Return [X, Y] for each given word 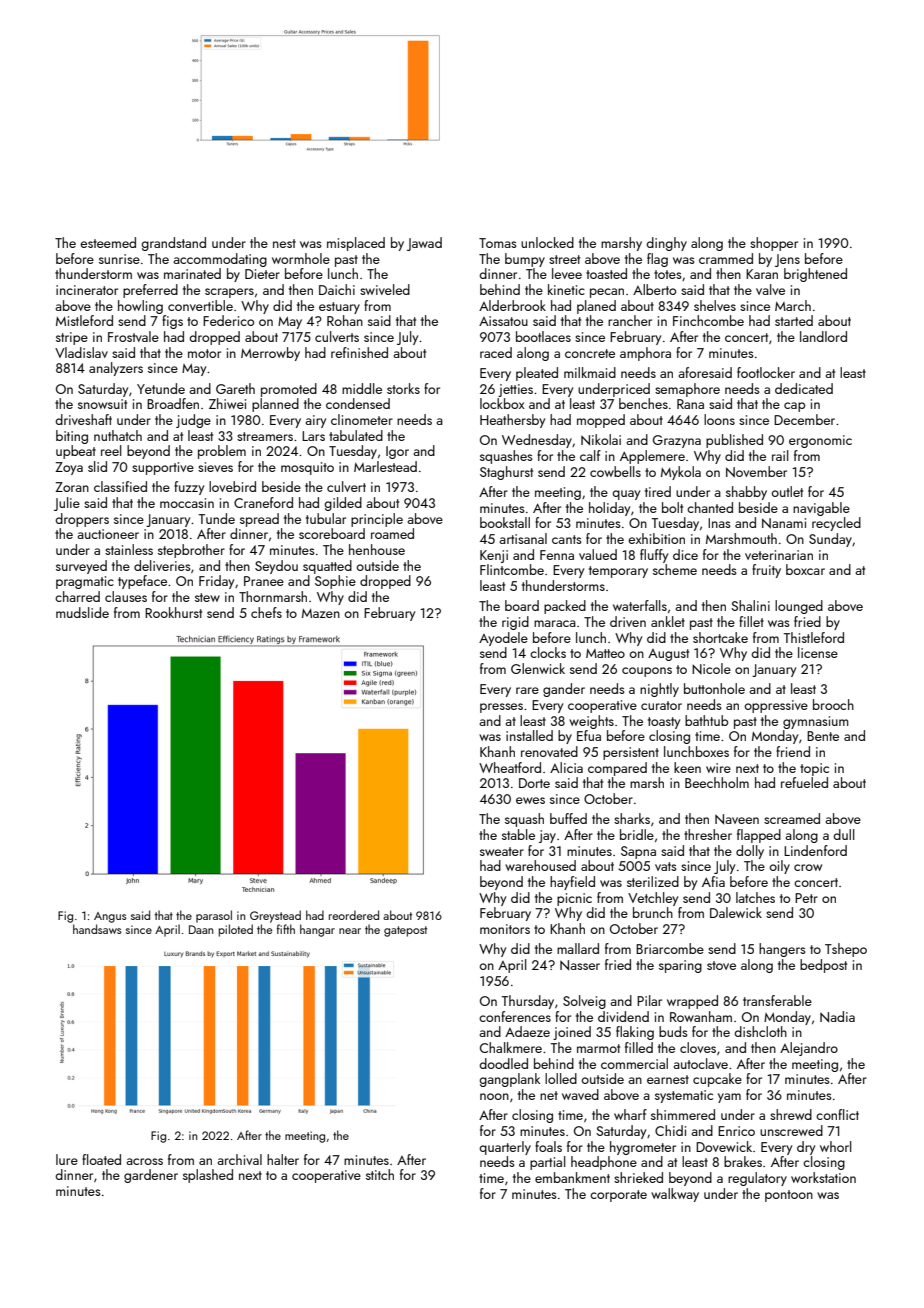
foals [548, 1146]
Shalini [750, 605]
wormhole [301, 258]
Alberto [654, 289]
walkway [675, 1195]
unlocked [547, 242]
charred [77, 596]
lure [67, 1159]
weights [591, 722]
